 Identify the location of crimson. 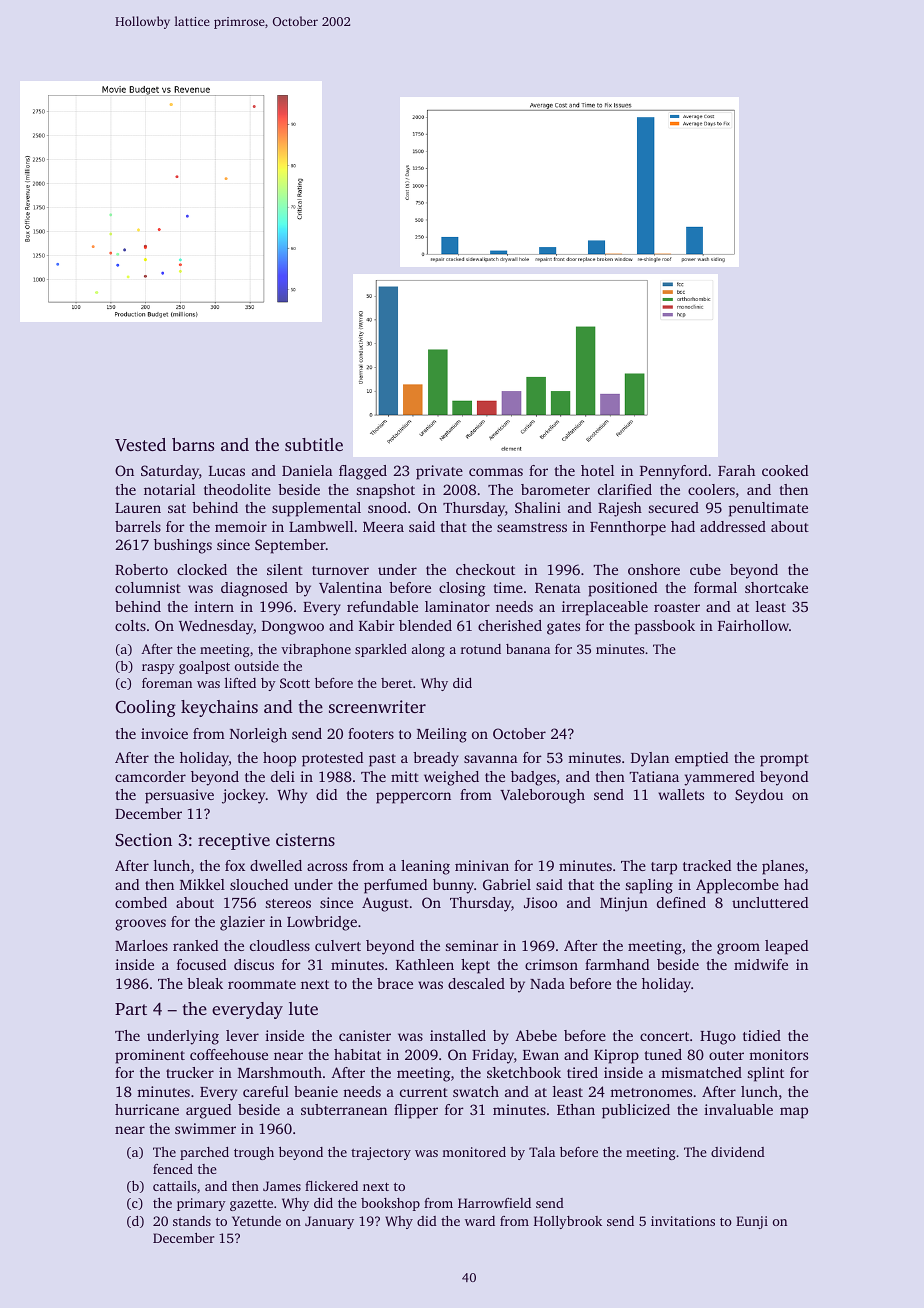
(551, 964).
